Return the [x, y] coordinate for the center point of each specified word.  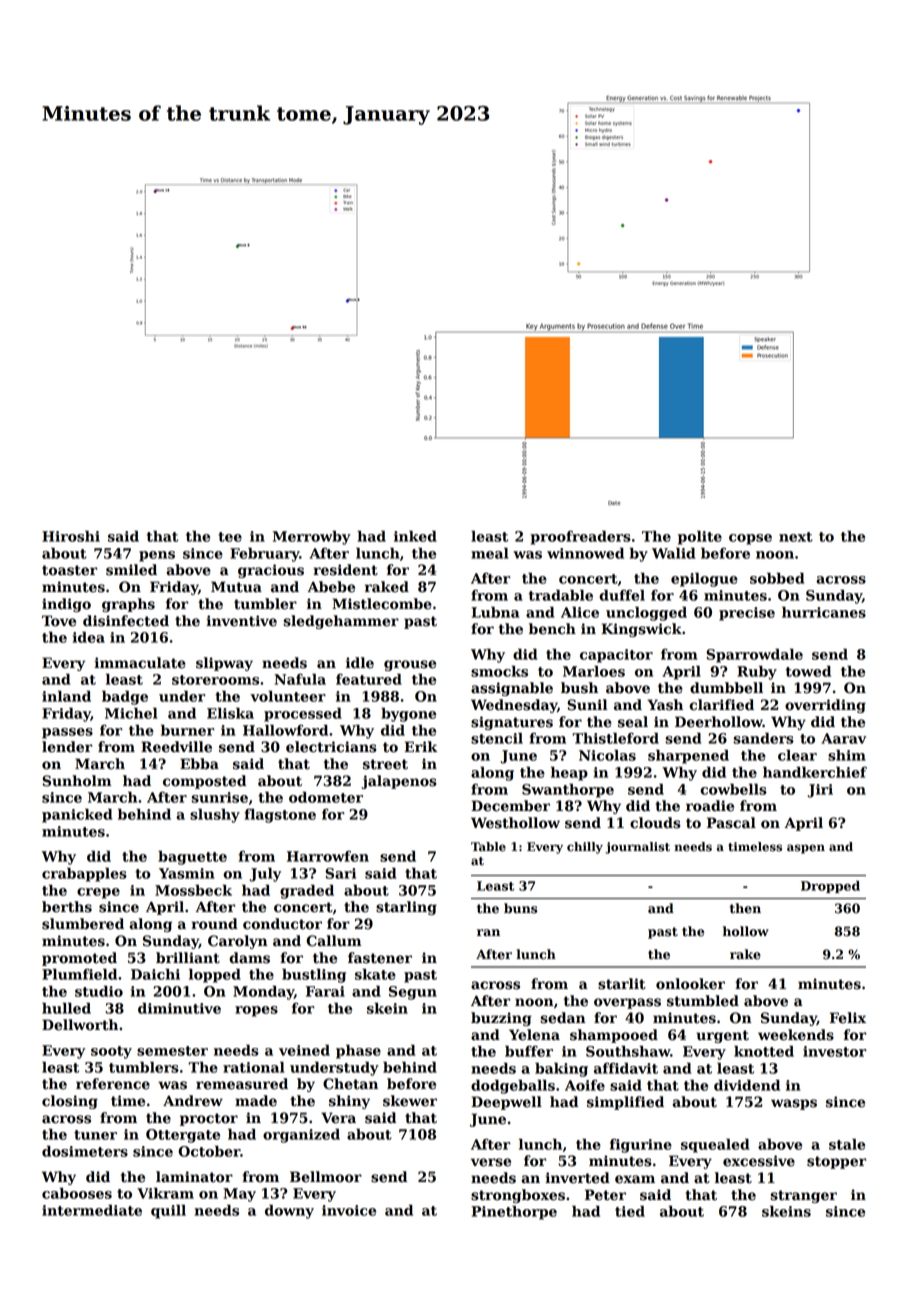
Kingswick [641, 630]
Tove [59, 621]
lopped [215, 975]
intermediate [92, 1210]
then [745, 908]
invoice [349, 1210]
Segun [413, 993]
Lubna [495, 612]
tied [630, 1211]
